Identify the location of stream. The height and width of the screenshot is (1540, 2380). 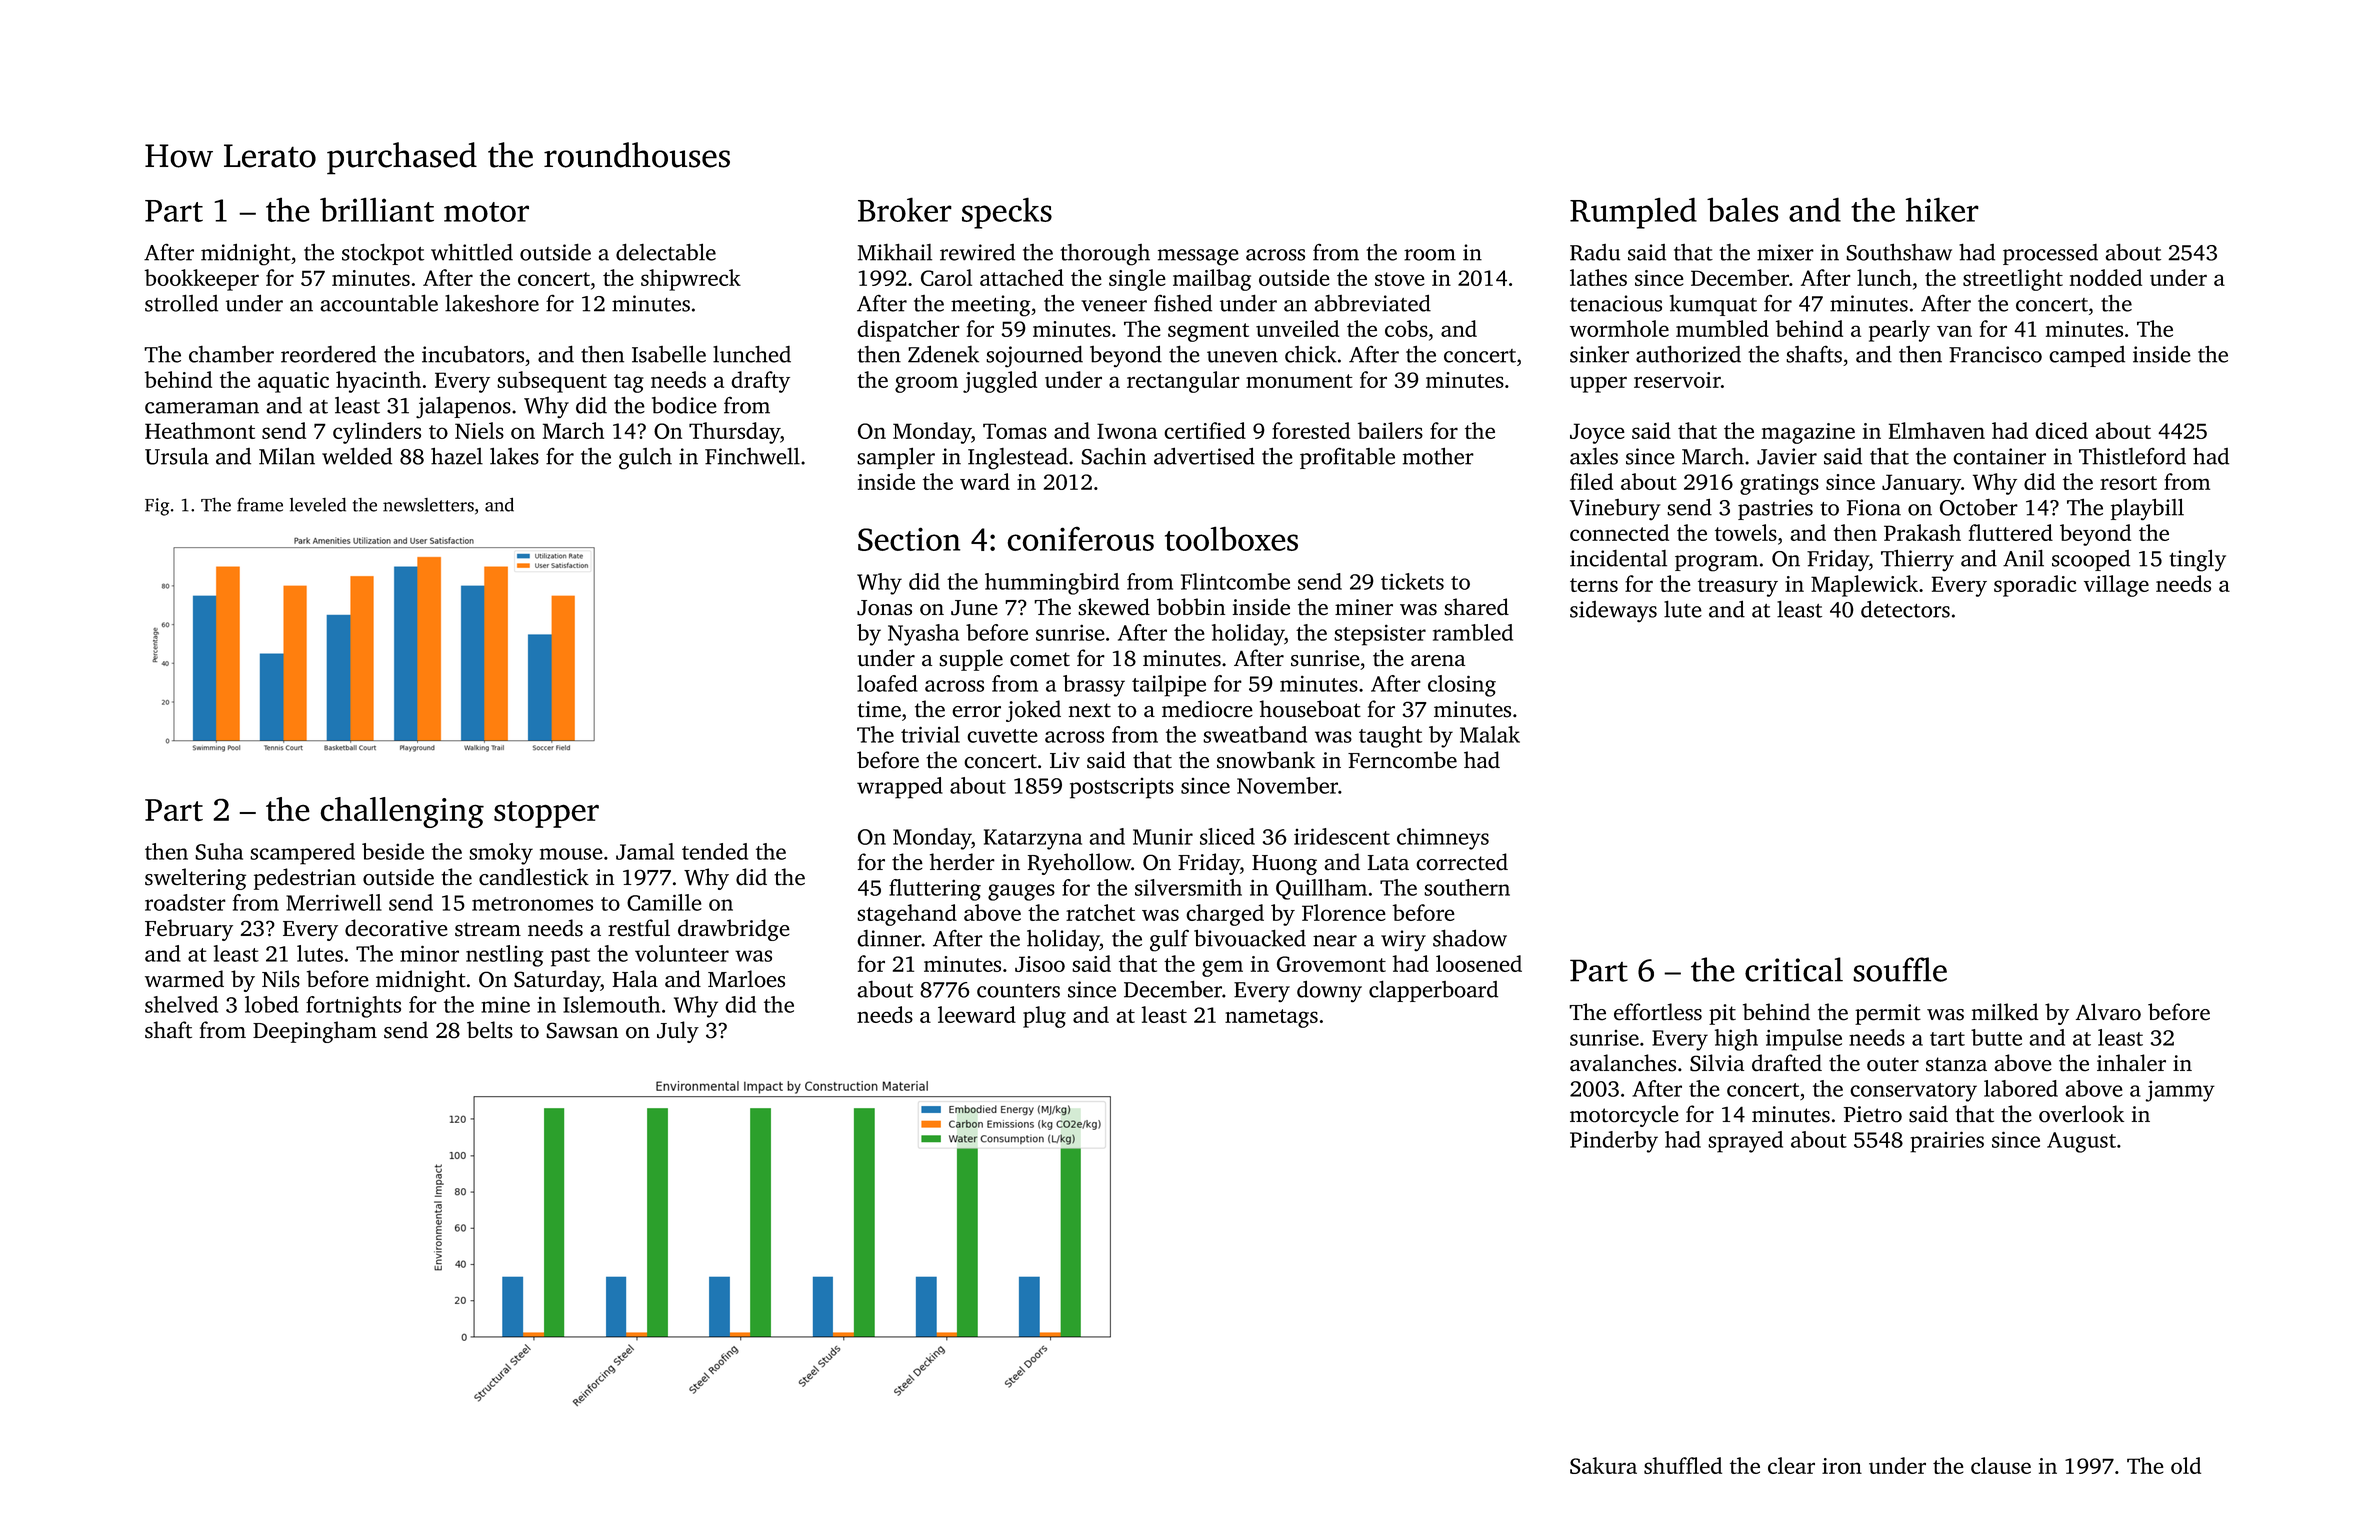
(488, 929).
